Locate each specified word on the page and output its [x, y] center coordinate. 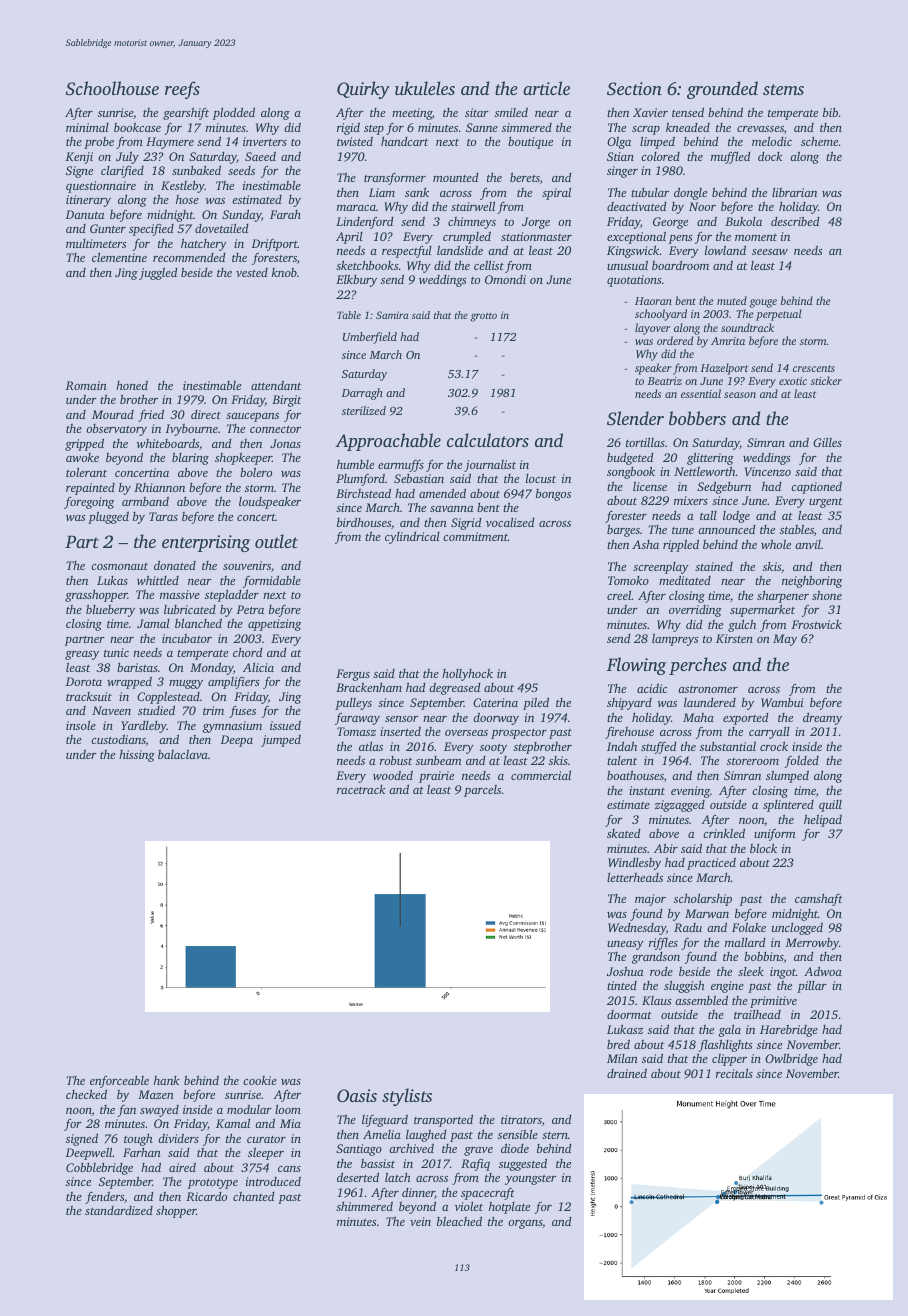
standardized [119, 1210]
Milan [622, 1058]
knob [284, 272]
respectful [407, 252]
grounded [722, 90]
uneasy [625, 945]
